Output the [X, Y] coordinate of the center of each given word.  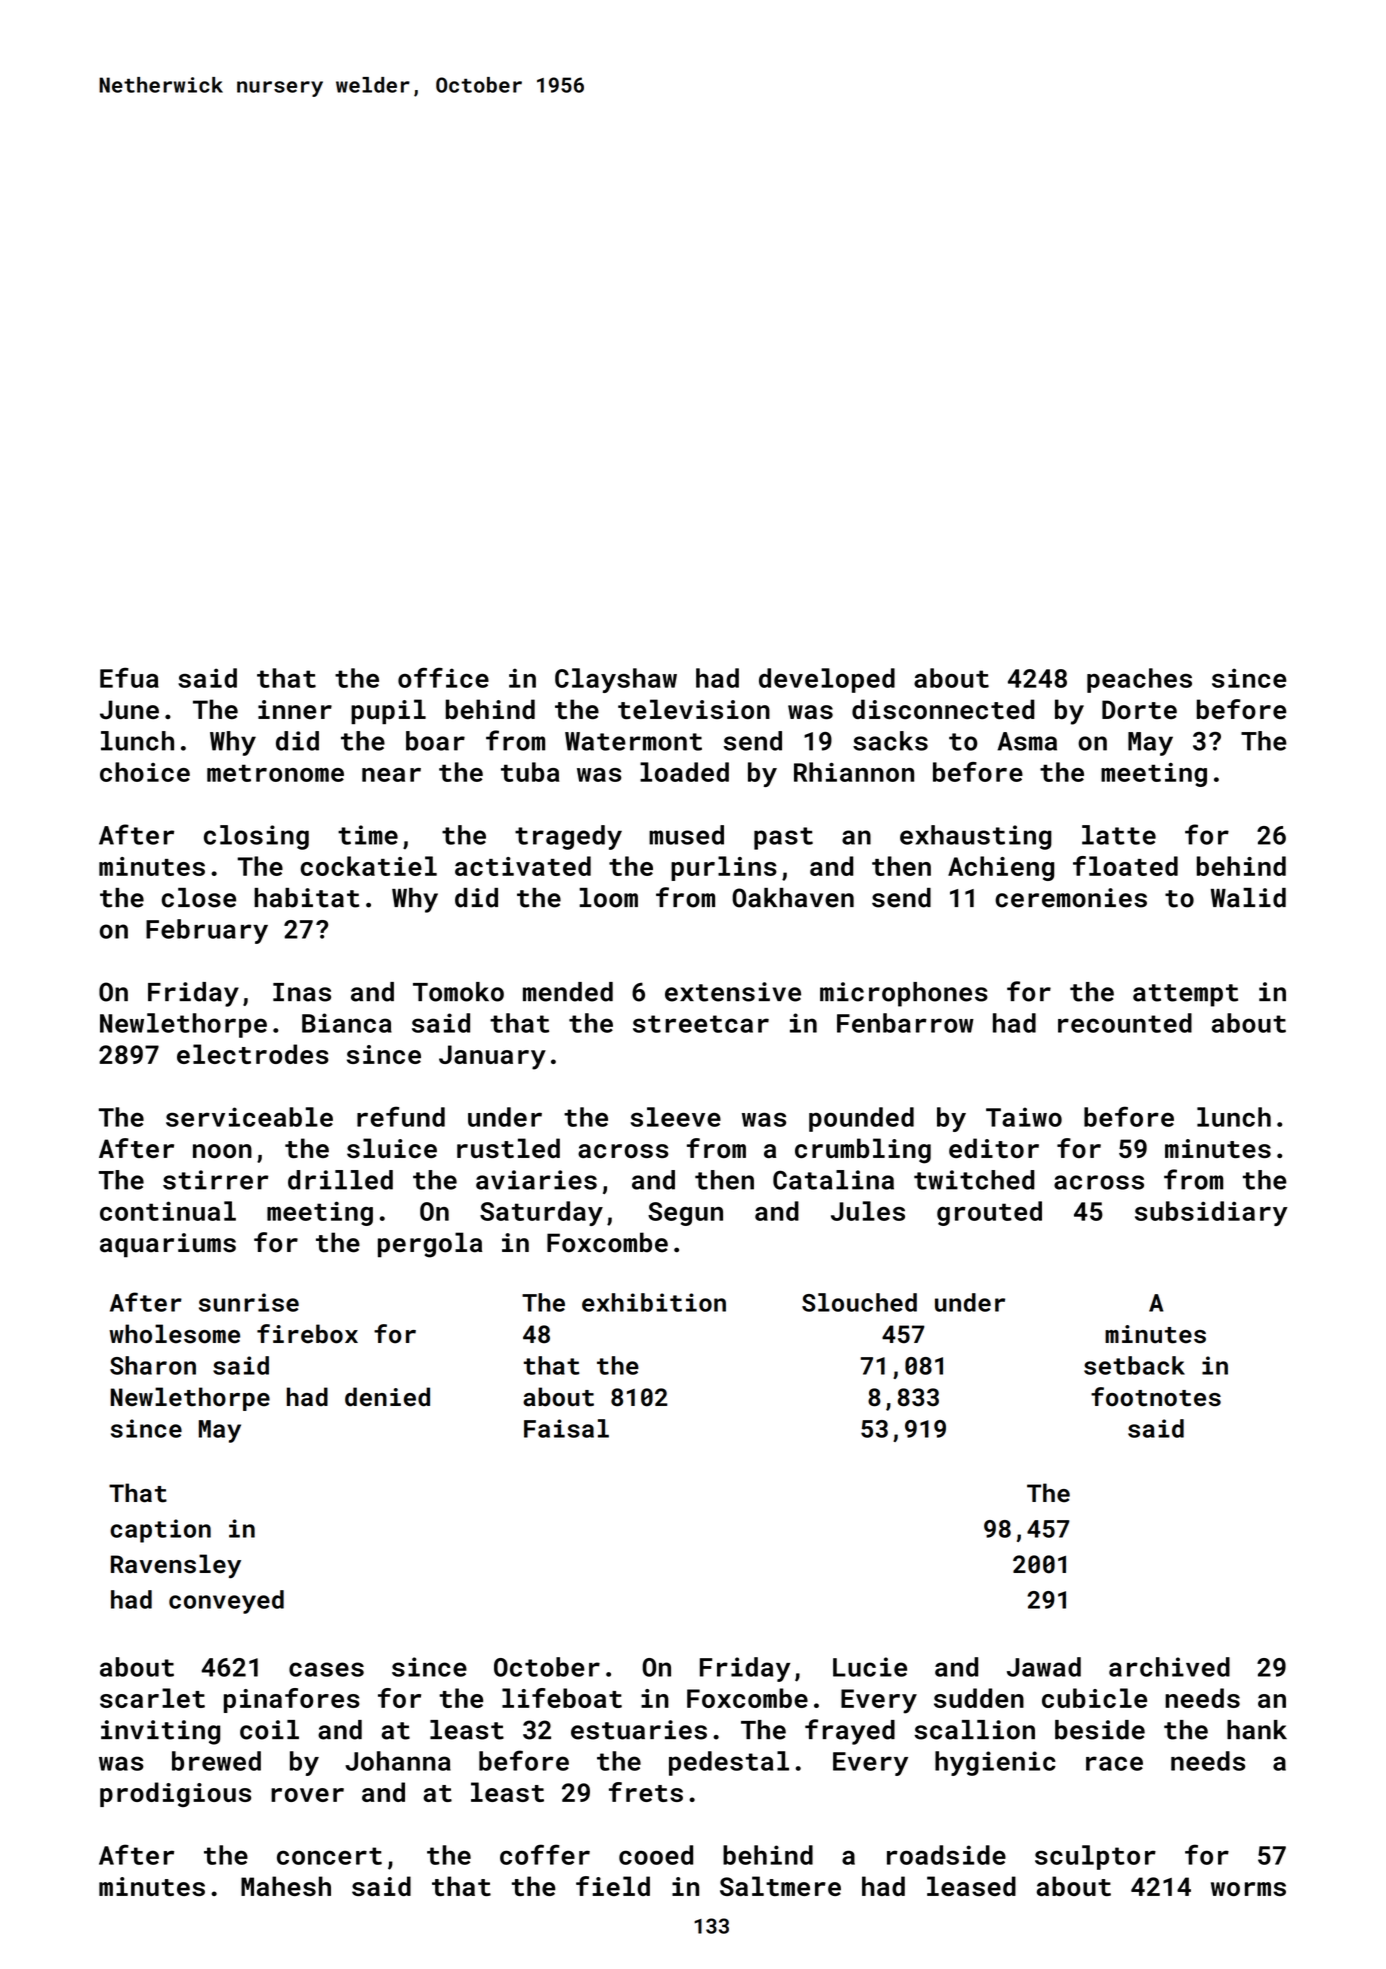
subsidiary [1211, 1213]
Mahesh [286, 1886]
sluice [392, 1148]
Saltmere [780, 1886]
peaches [1139, 680]
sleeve [676, 1117]
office [443, 677]
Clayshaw [616, 680]
